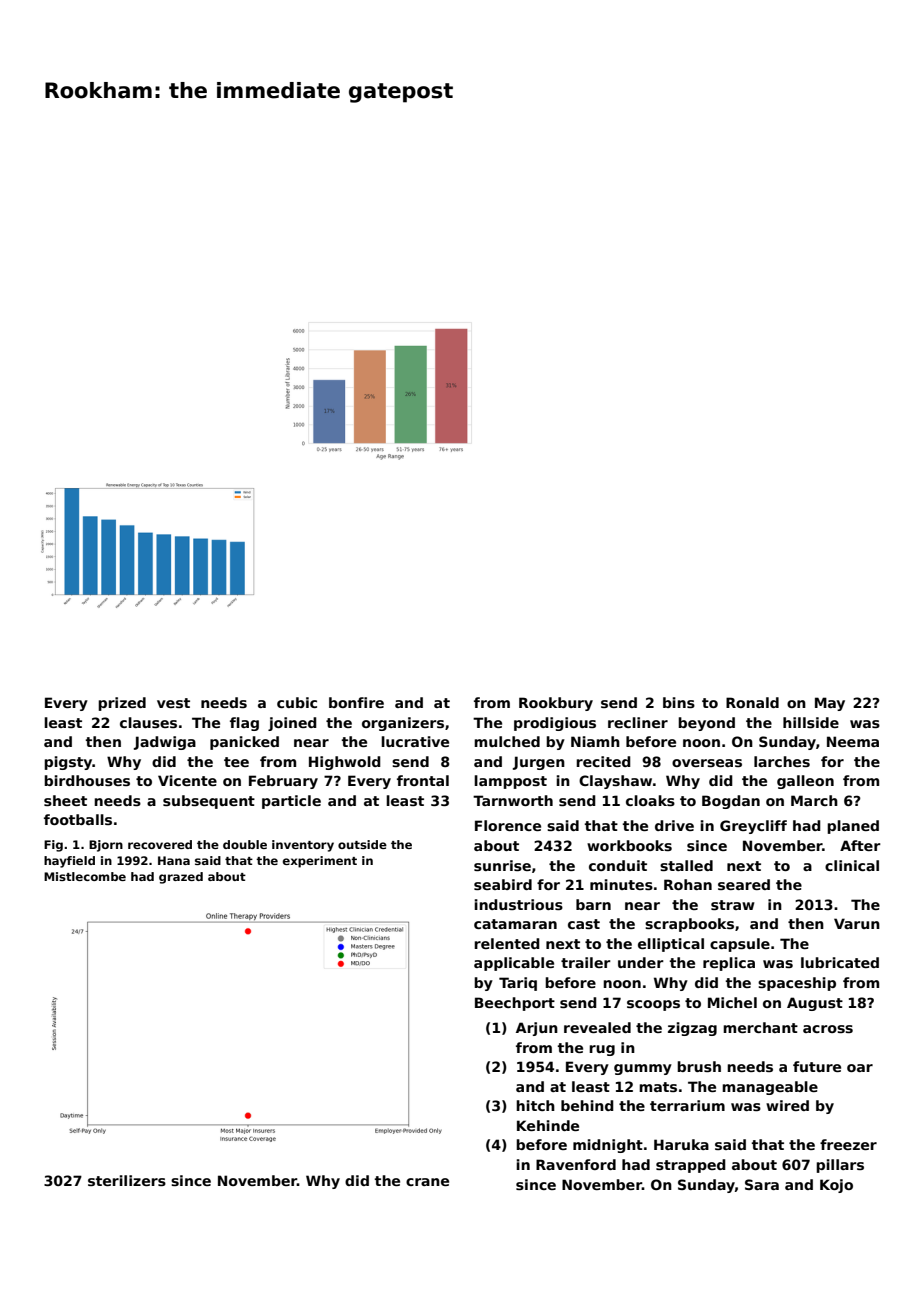 The width and height of the screenshot is (924, 1308). I want to click on catamaran, so click(515, 924).
